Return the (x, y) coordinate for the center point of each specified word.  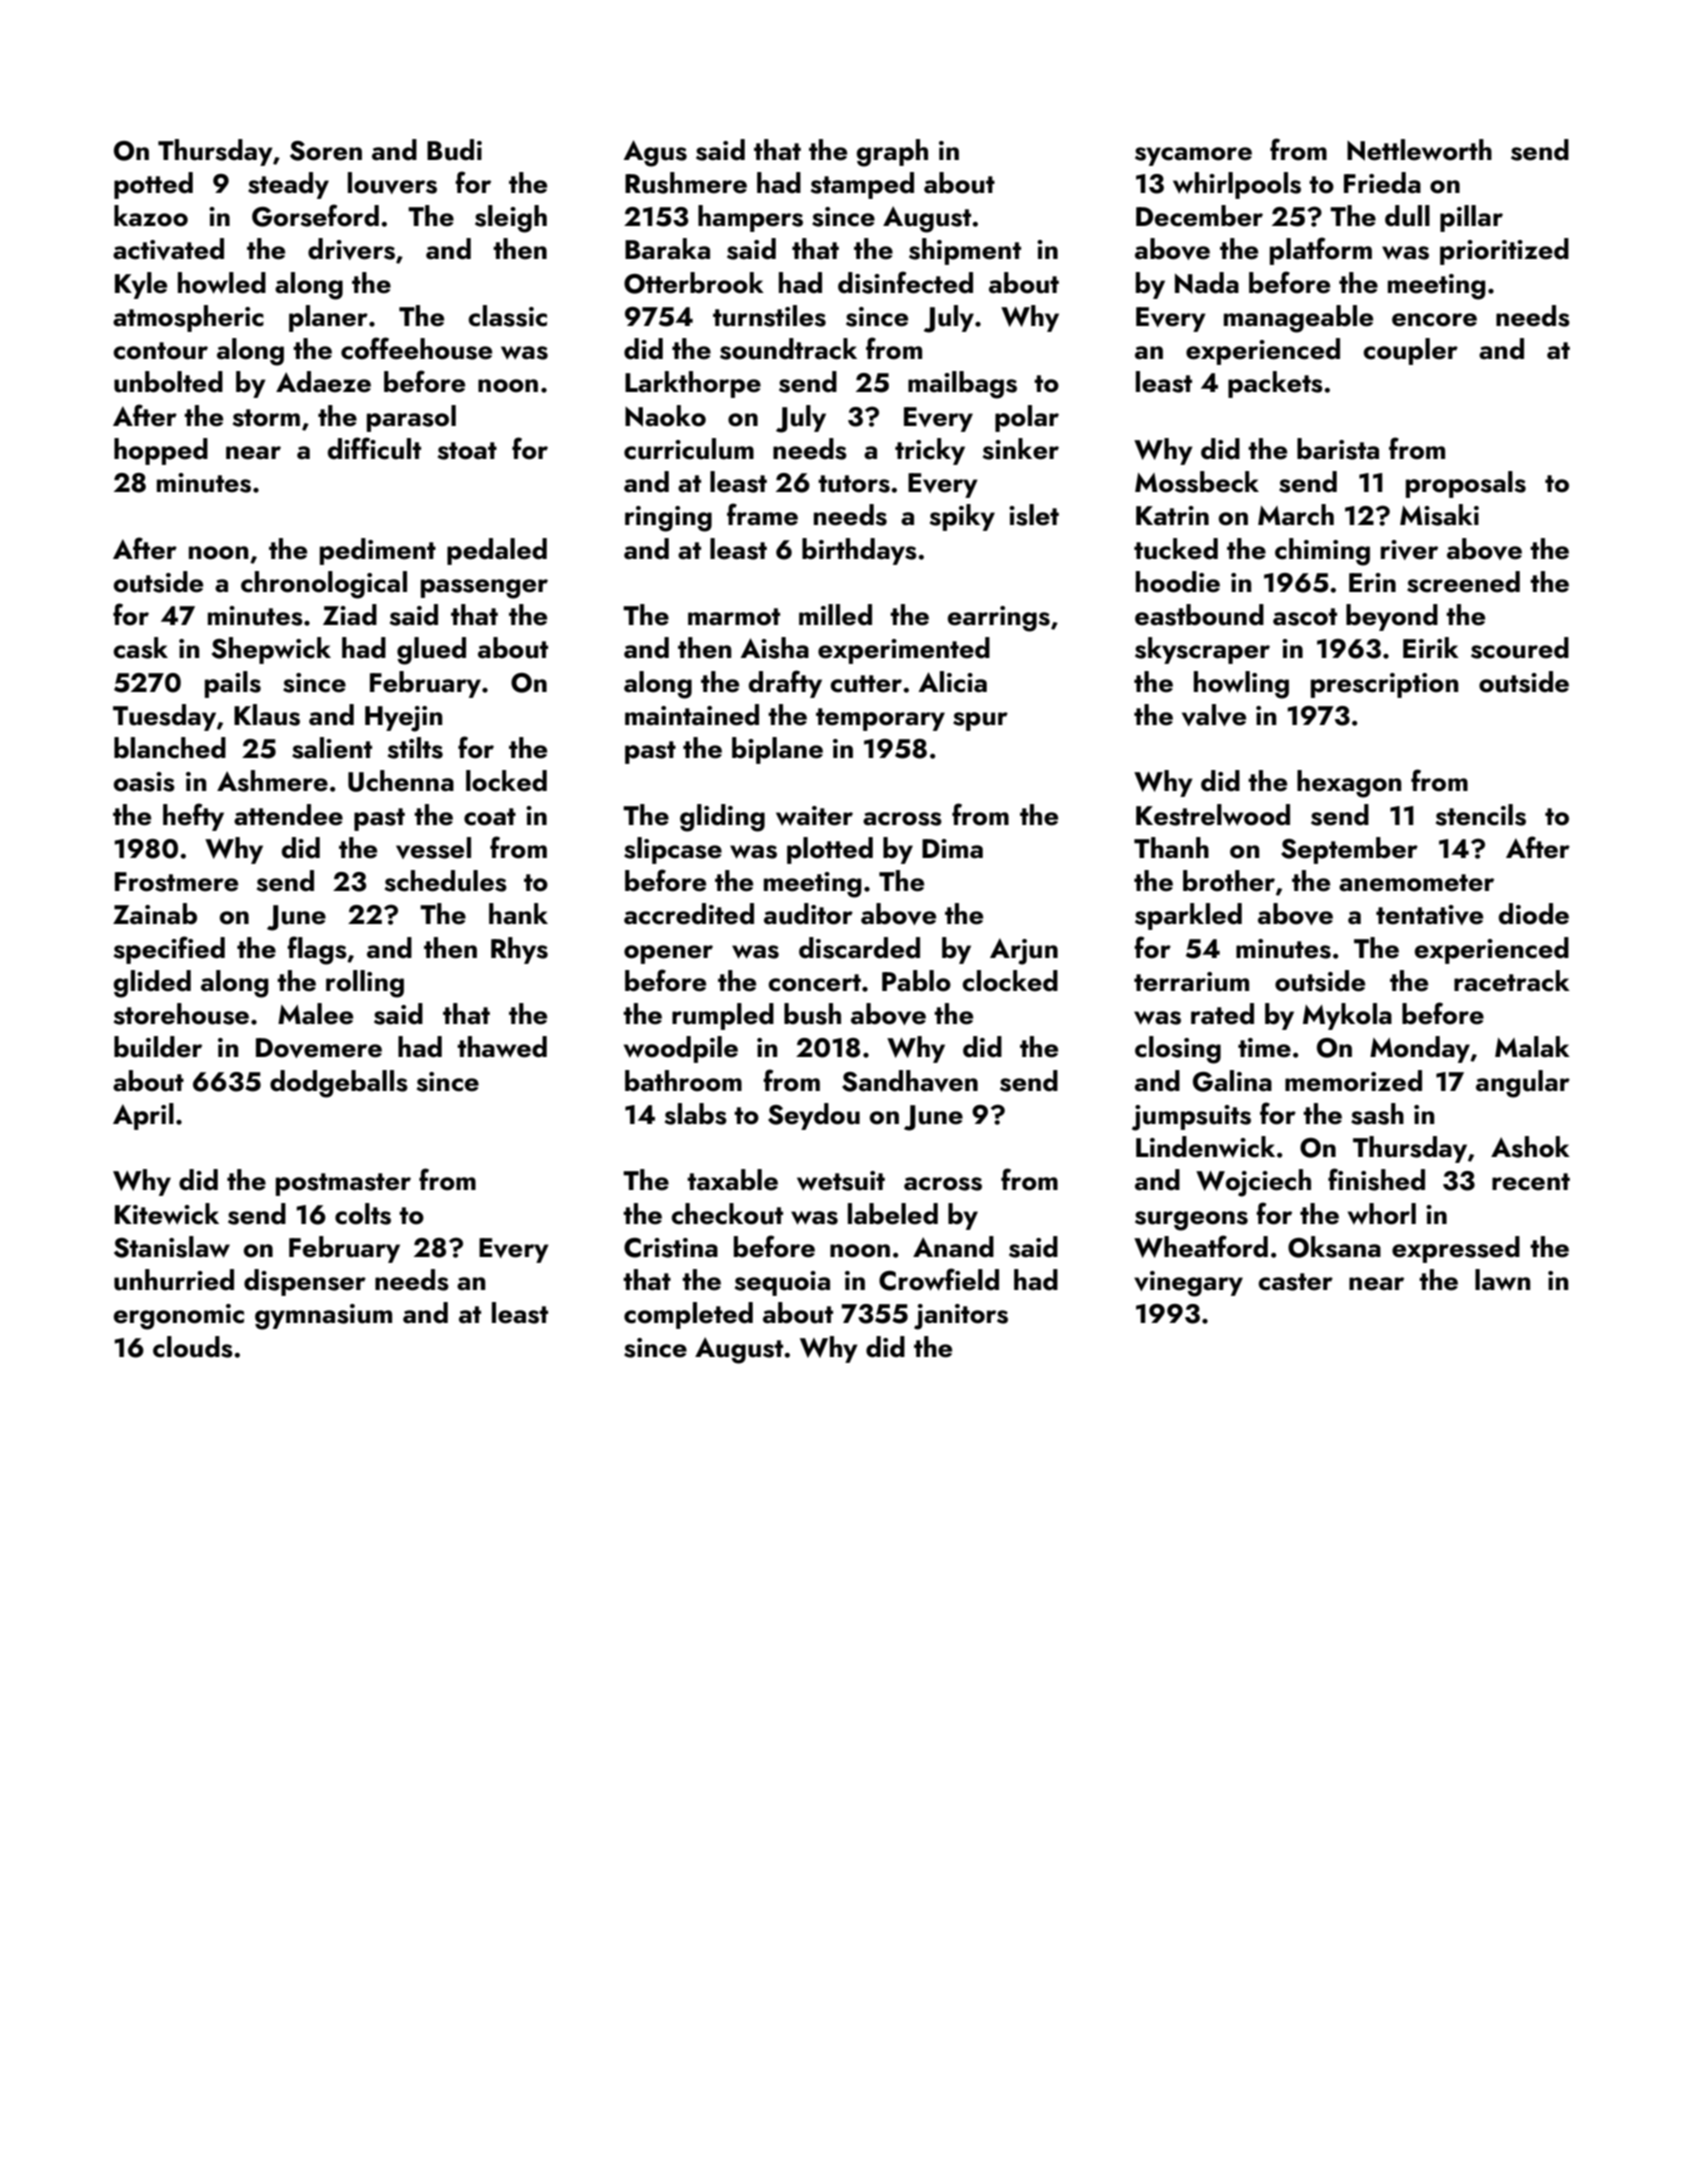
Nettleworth (1419, 150)
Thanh (1171, 848)
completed (688, 1315)
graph (892, 153)
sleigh (511, 219)
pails (233, 684)
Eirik (1431, 647)
